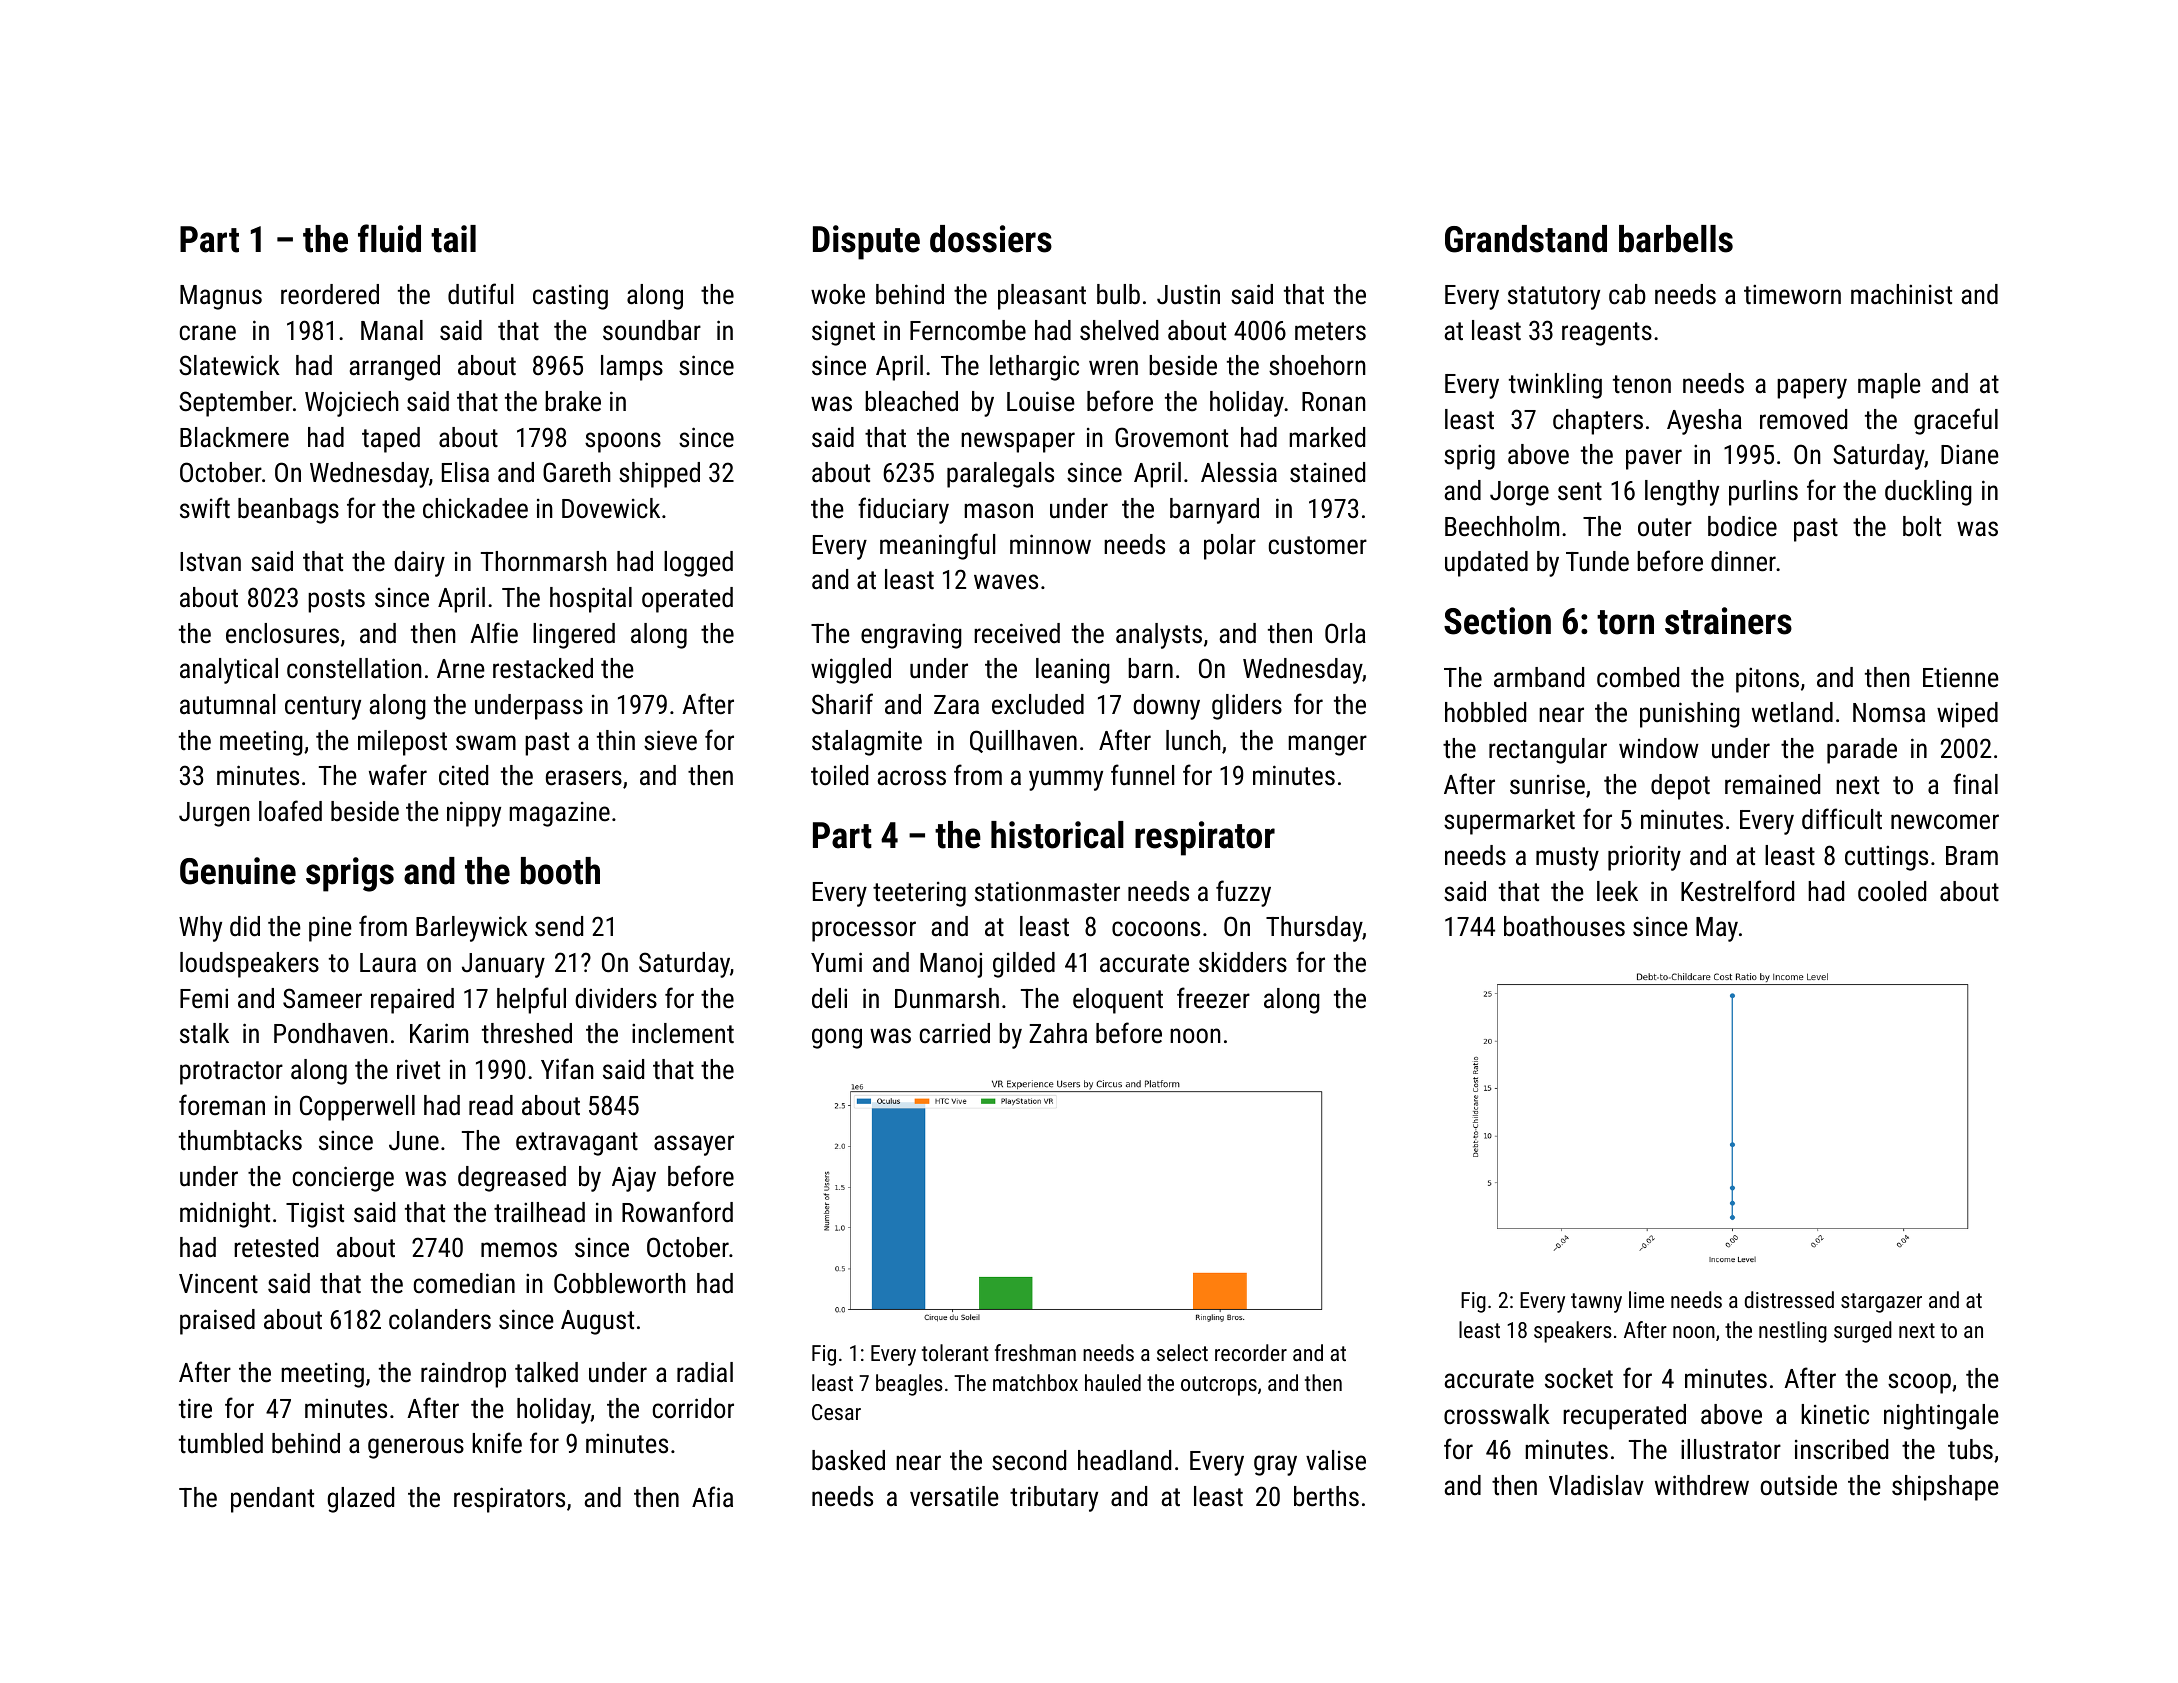 The image size is (2178, 1683). I want to click on send, so click(559, 926).
